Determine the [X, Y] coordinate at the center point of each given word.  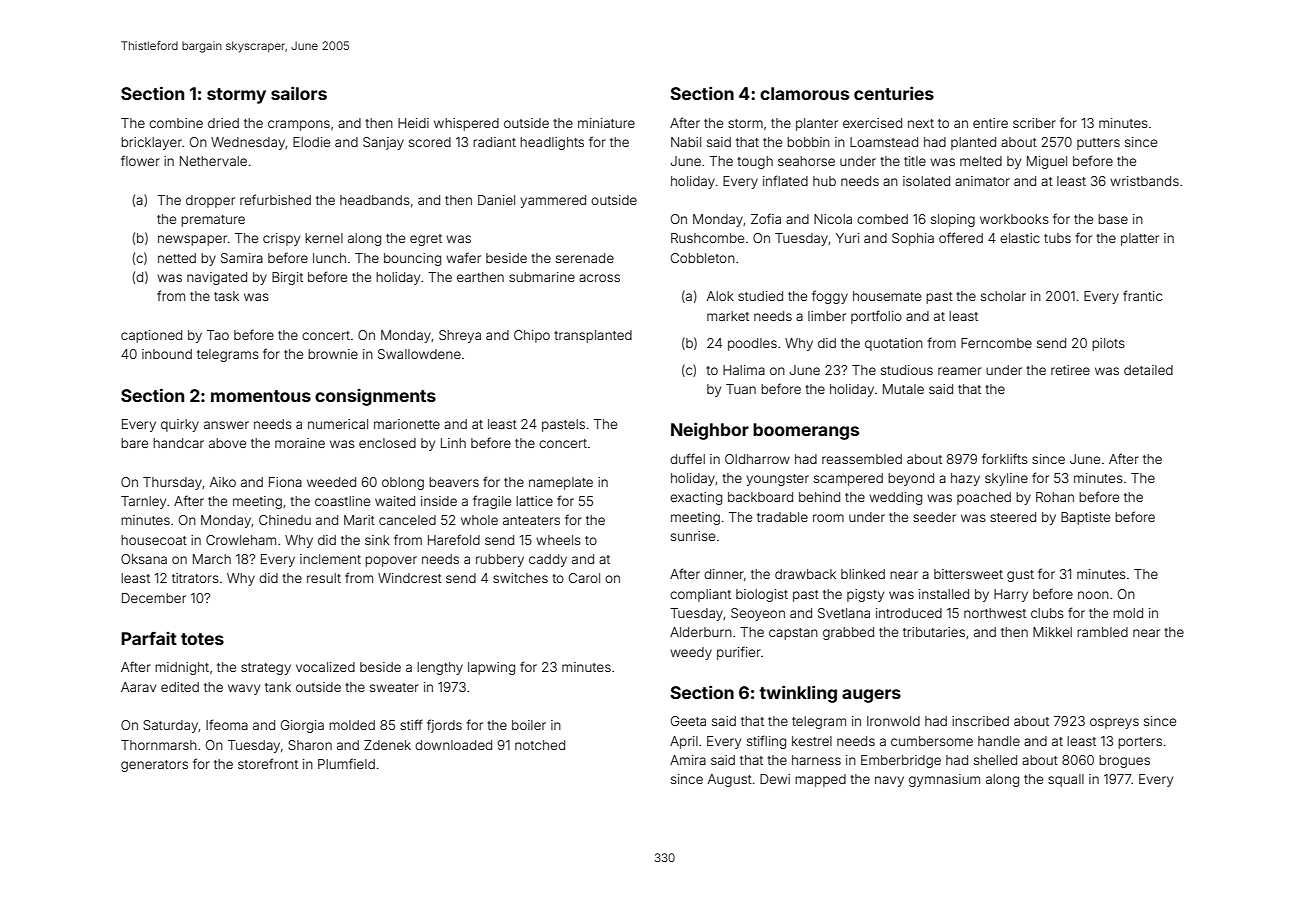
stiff [411, 724]
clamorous [804, 93]
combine [176, 123]
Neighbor [710, 431]
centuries [894, 93]
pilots [1108, 344]
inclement [330, 559]
